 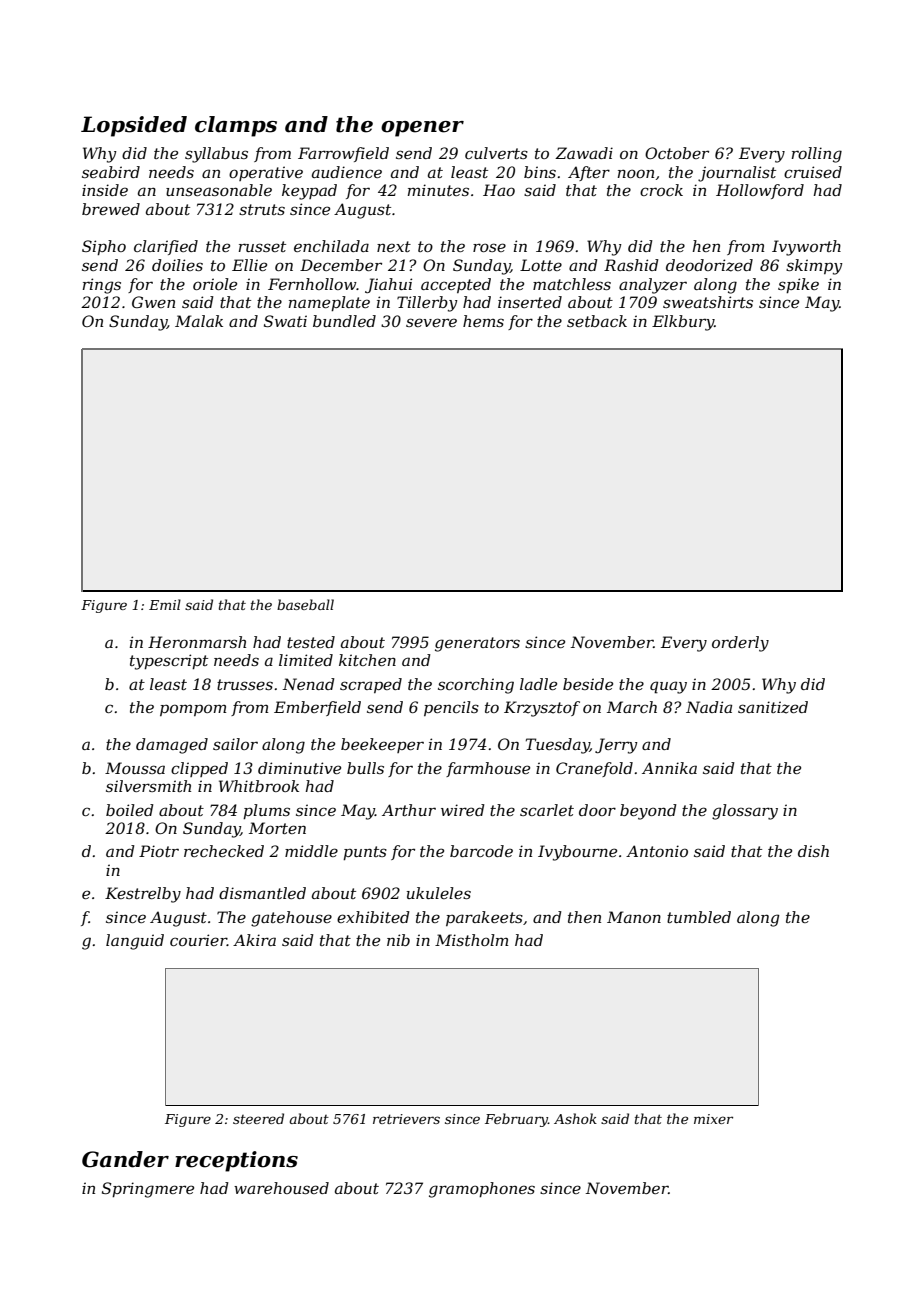 What do you see at coordinates (482, 1190) in the image?
I see `gramophones` at bounding box center [482, 1190].
